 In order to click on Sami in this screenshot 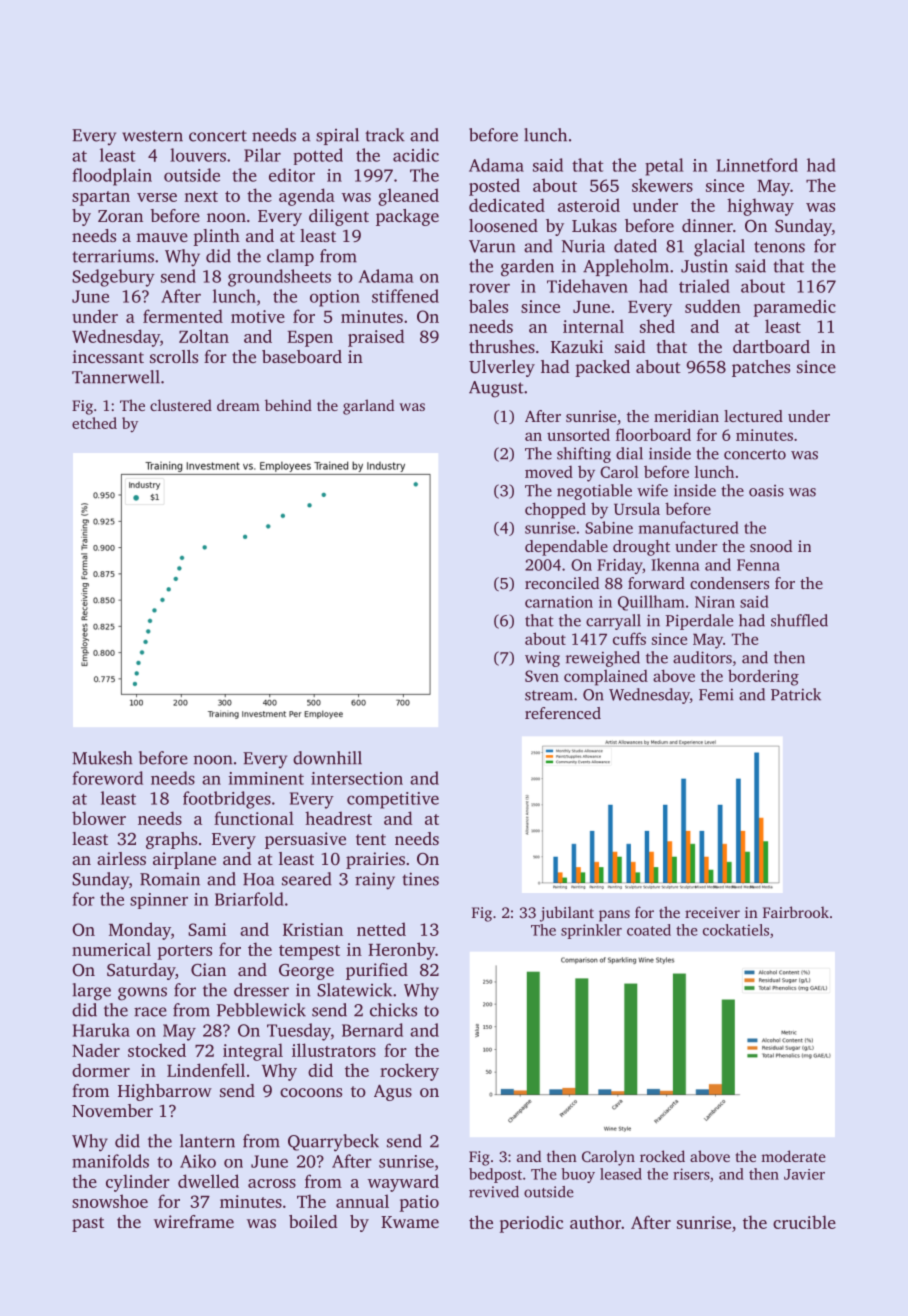, I will do `click(207, 929)`.
